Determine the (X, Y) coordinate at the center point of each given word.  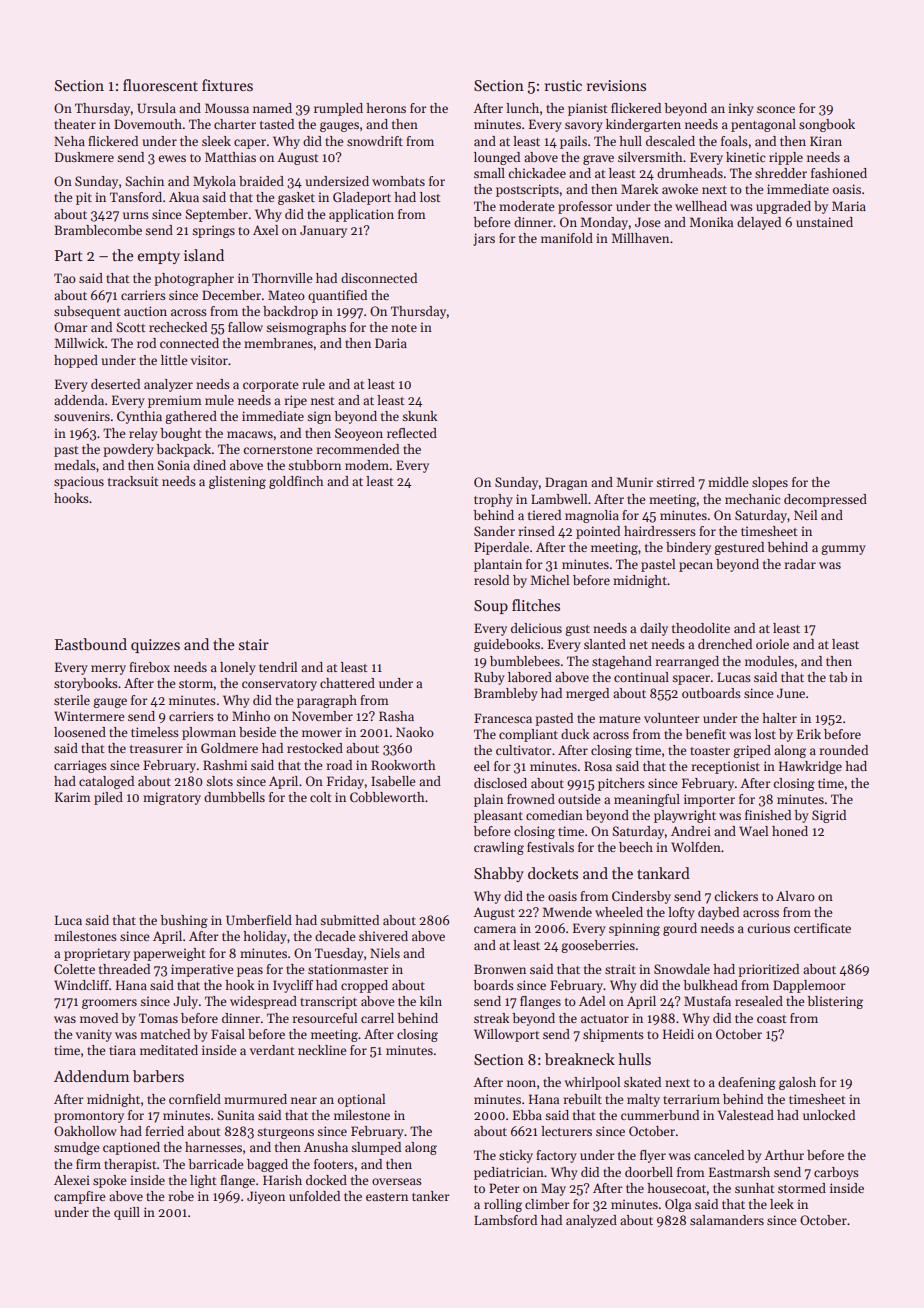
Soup (491, 607)
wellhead (701, 206)
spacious (79, 482)
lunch (522, 108)
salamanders (727, 1220)
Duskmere (84, 157)
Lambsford (505, 1220)
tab (838, 677)
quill (127, 1213)
